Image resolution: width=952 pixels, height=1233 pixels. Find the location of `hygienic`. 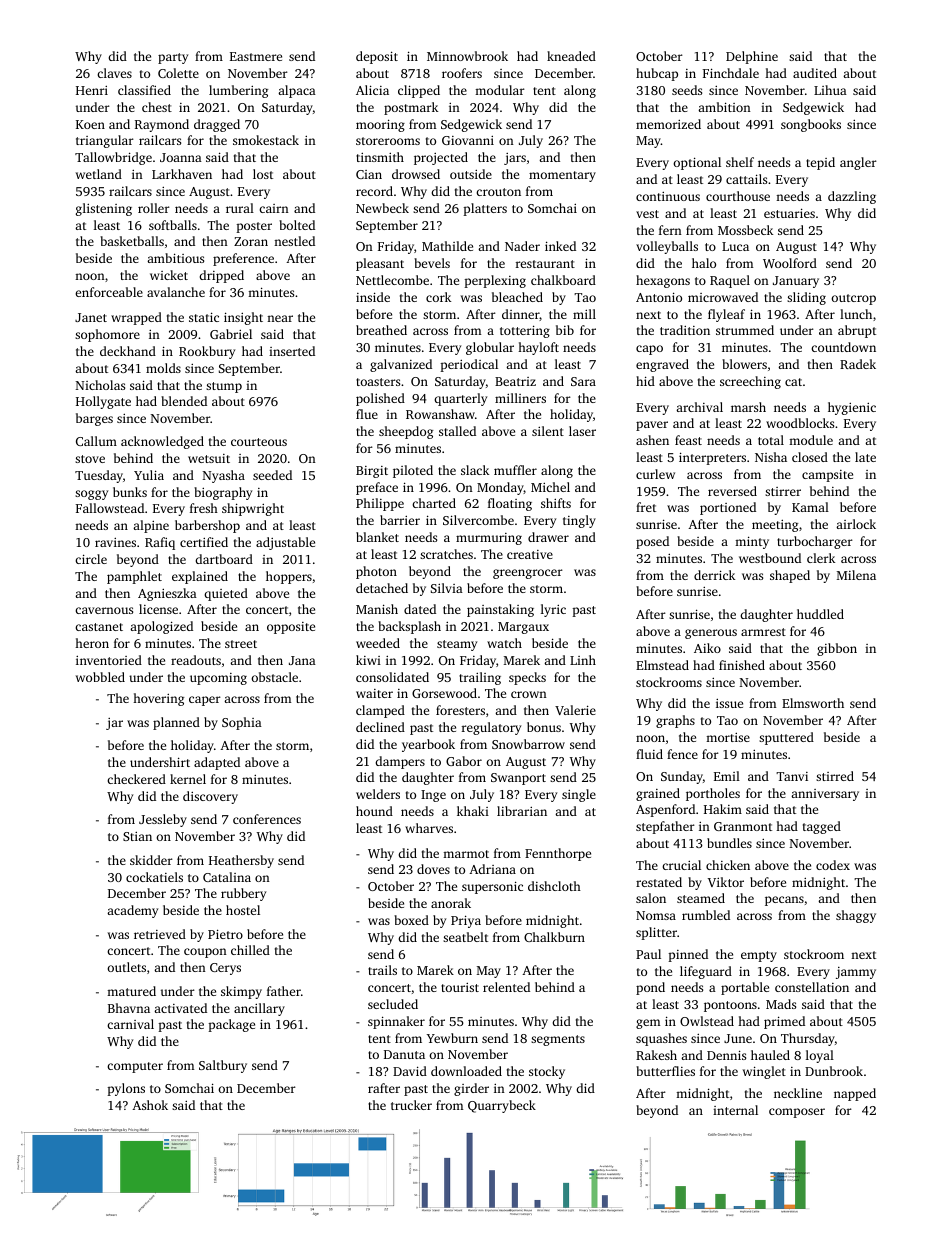

hygienic is located at coordinates (852, 408).
